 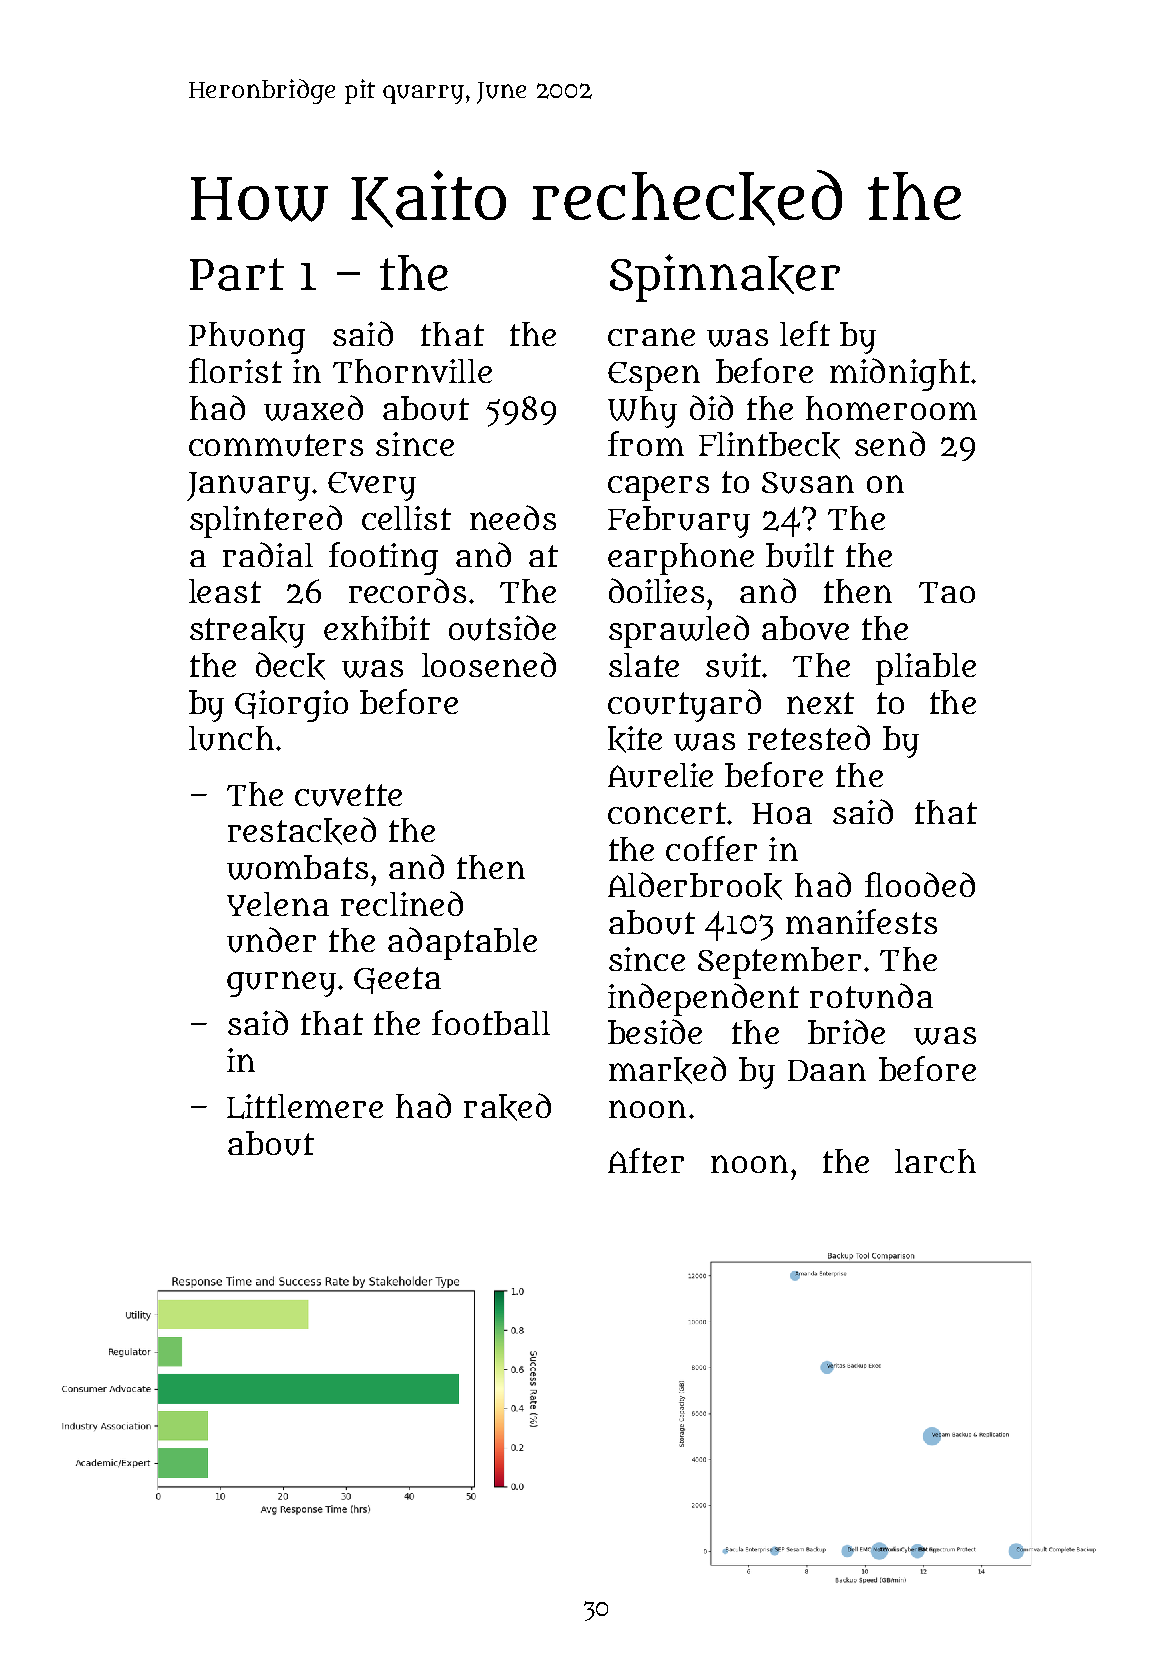 What do you see at coordinates (268, 554) in the screenshot?
I see `radial` at bounding box center [268, 554].
